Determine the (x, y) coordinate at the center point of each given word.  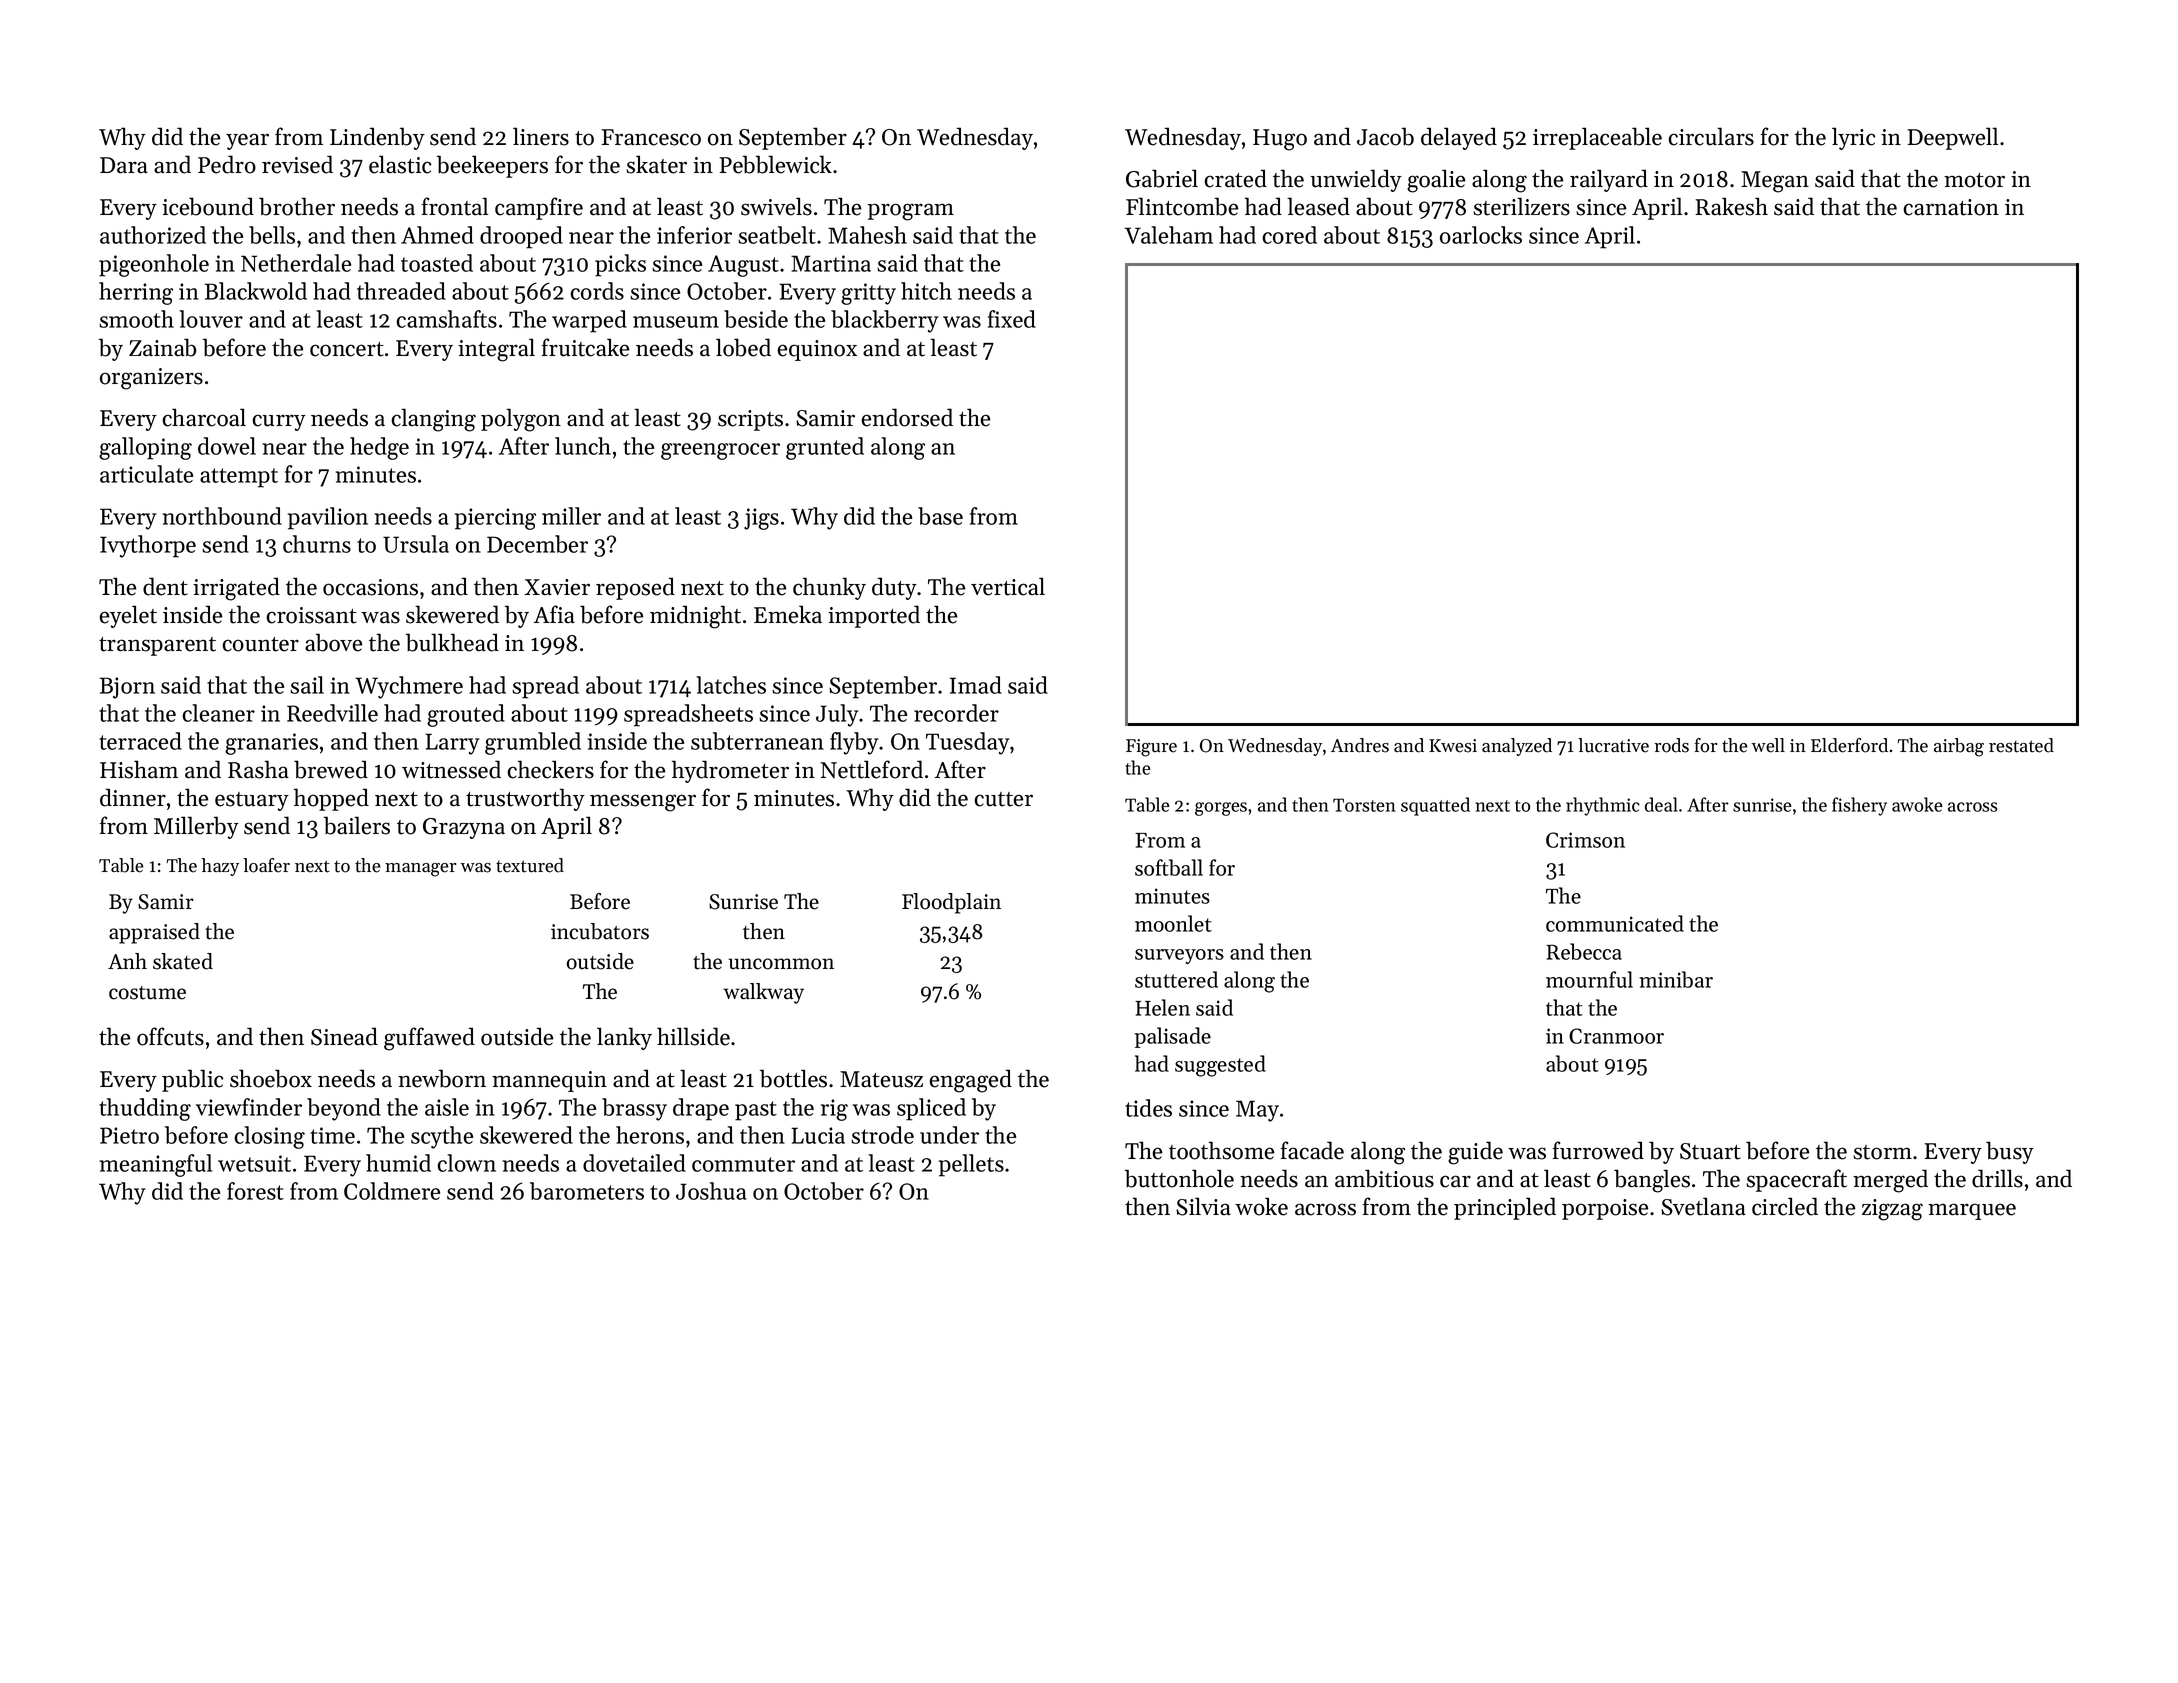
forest (255, 1191)
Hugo (1280, 140)
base (940, 516)
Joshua (711, 1191)
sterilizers (1521, 206)
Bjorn (127, 688)
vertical (1008, 586)
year (247, 141)
